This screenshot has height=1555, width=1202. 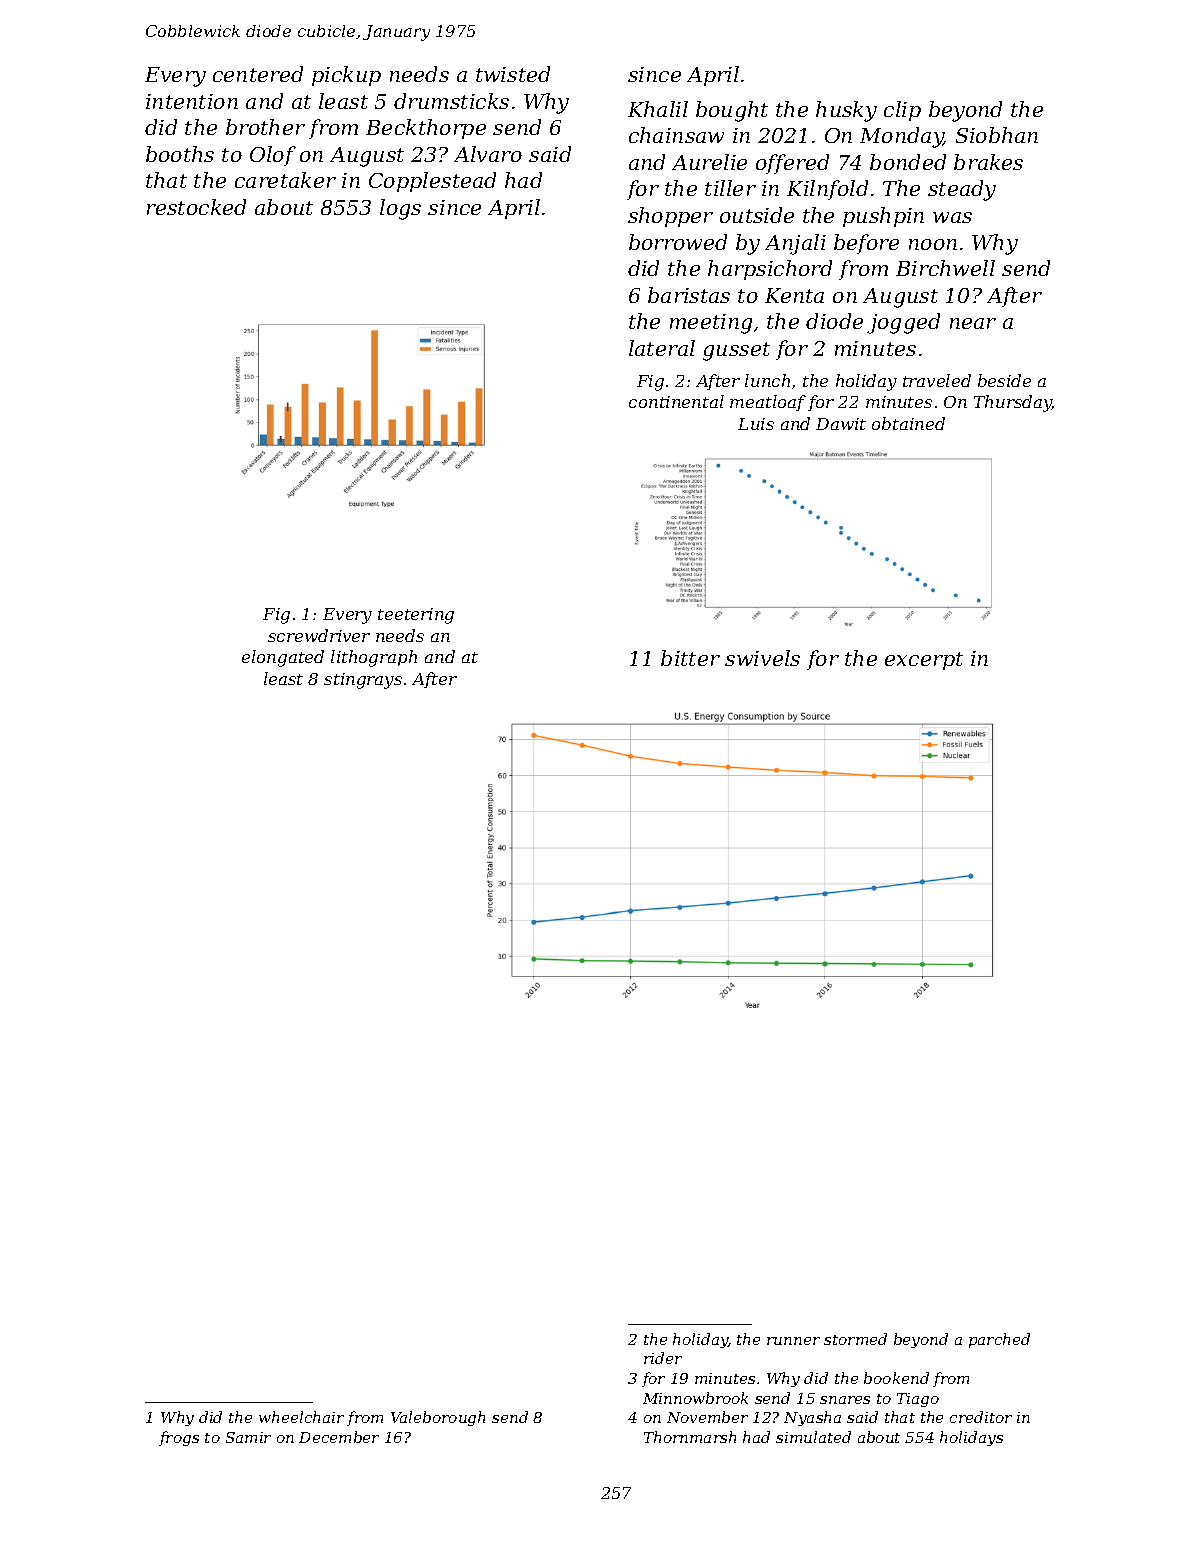 I want to click on excerpt, so click(x=924, y=661).
